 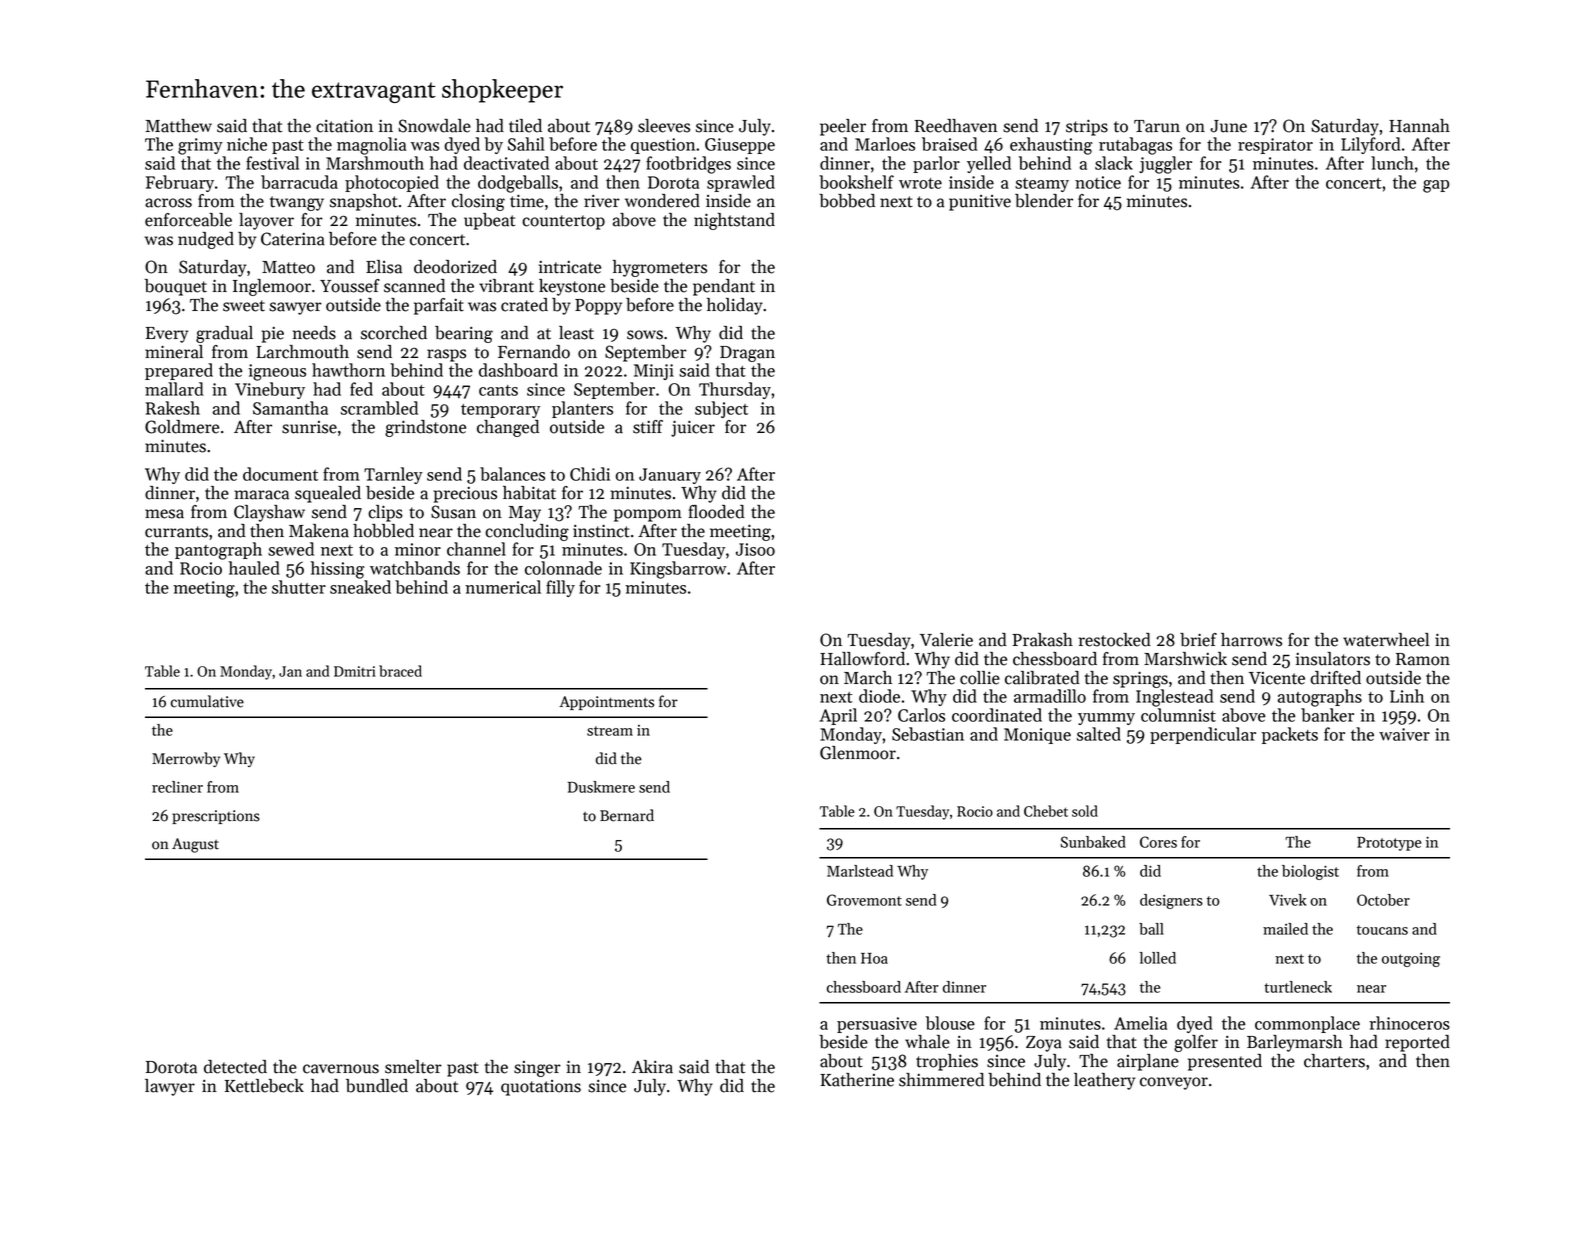 What do you see at coordinates (652, 1067) in the screenshot?
I see `Akira` at bounding box center [652, 1067].
